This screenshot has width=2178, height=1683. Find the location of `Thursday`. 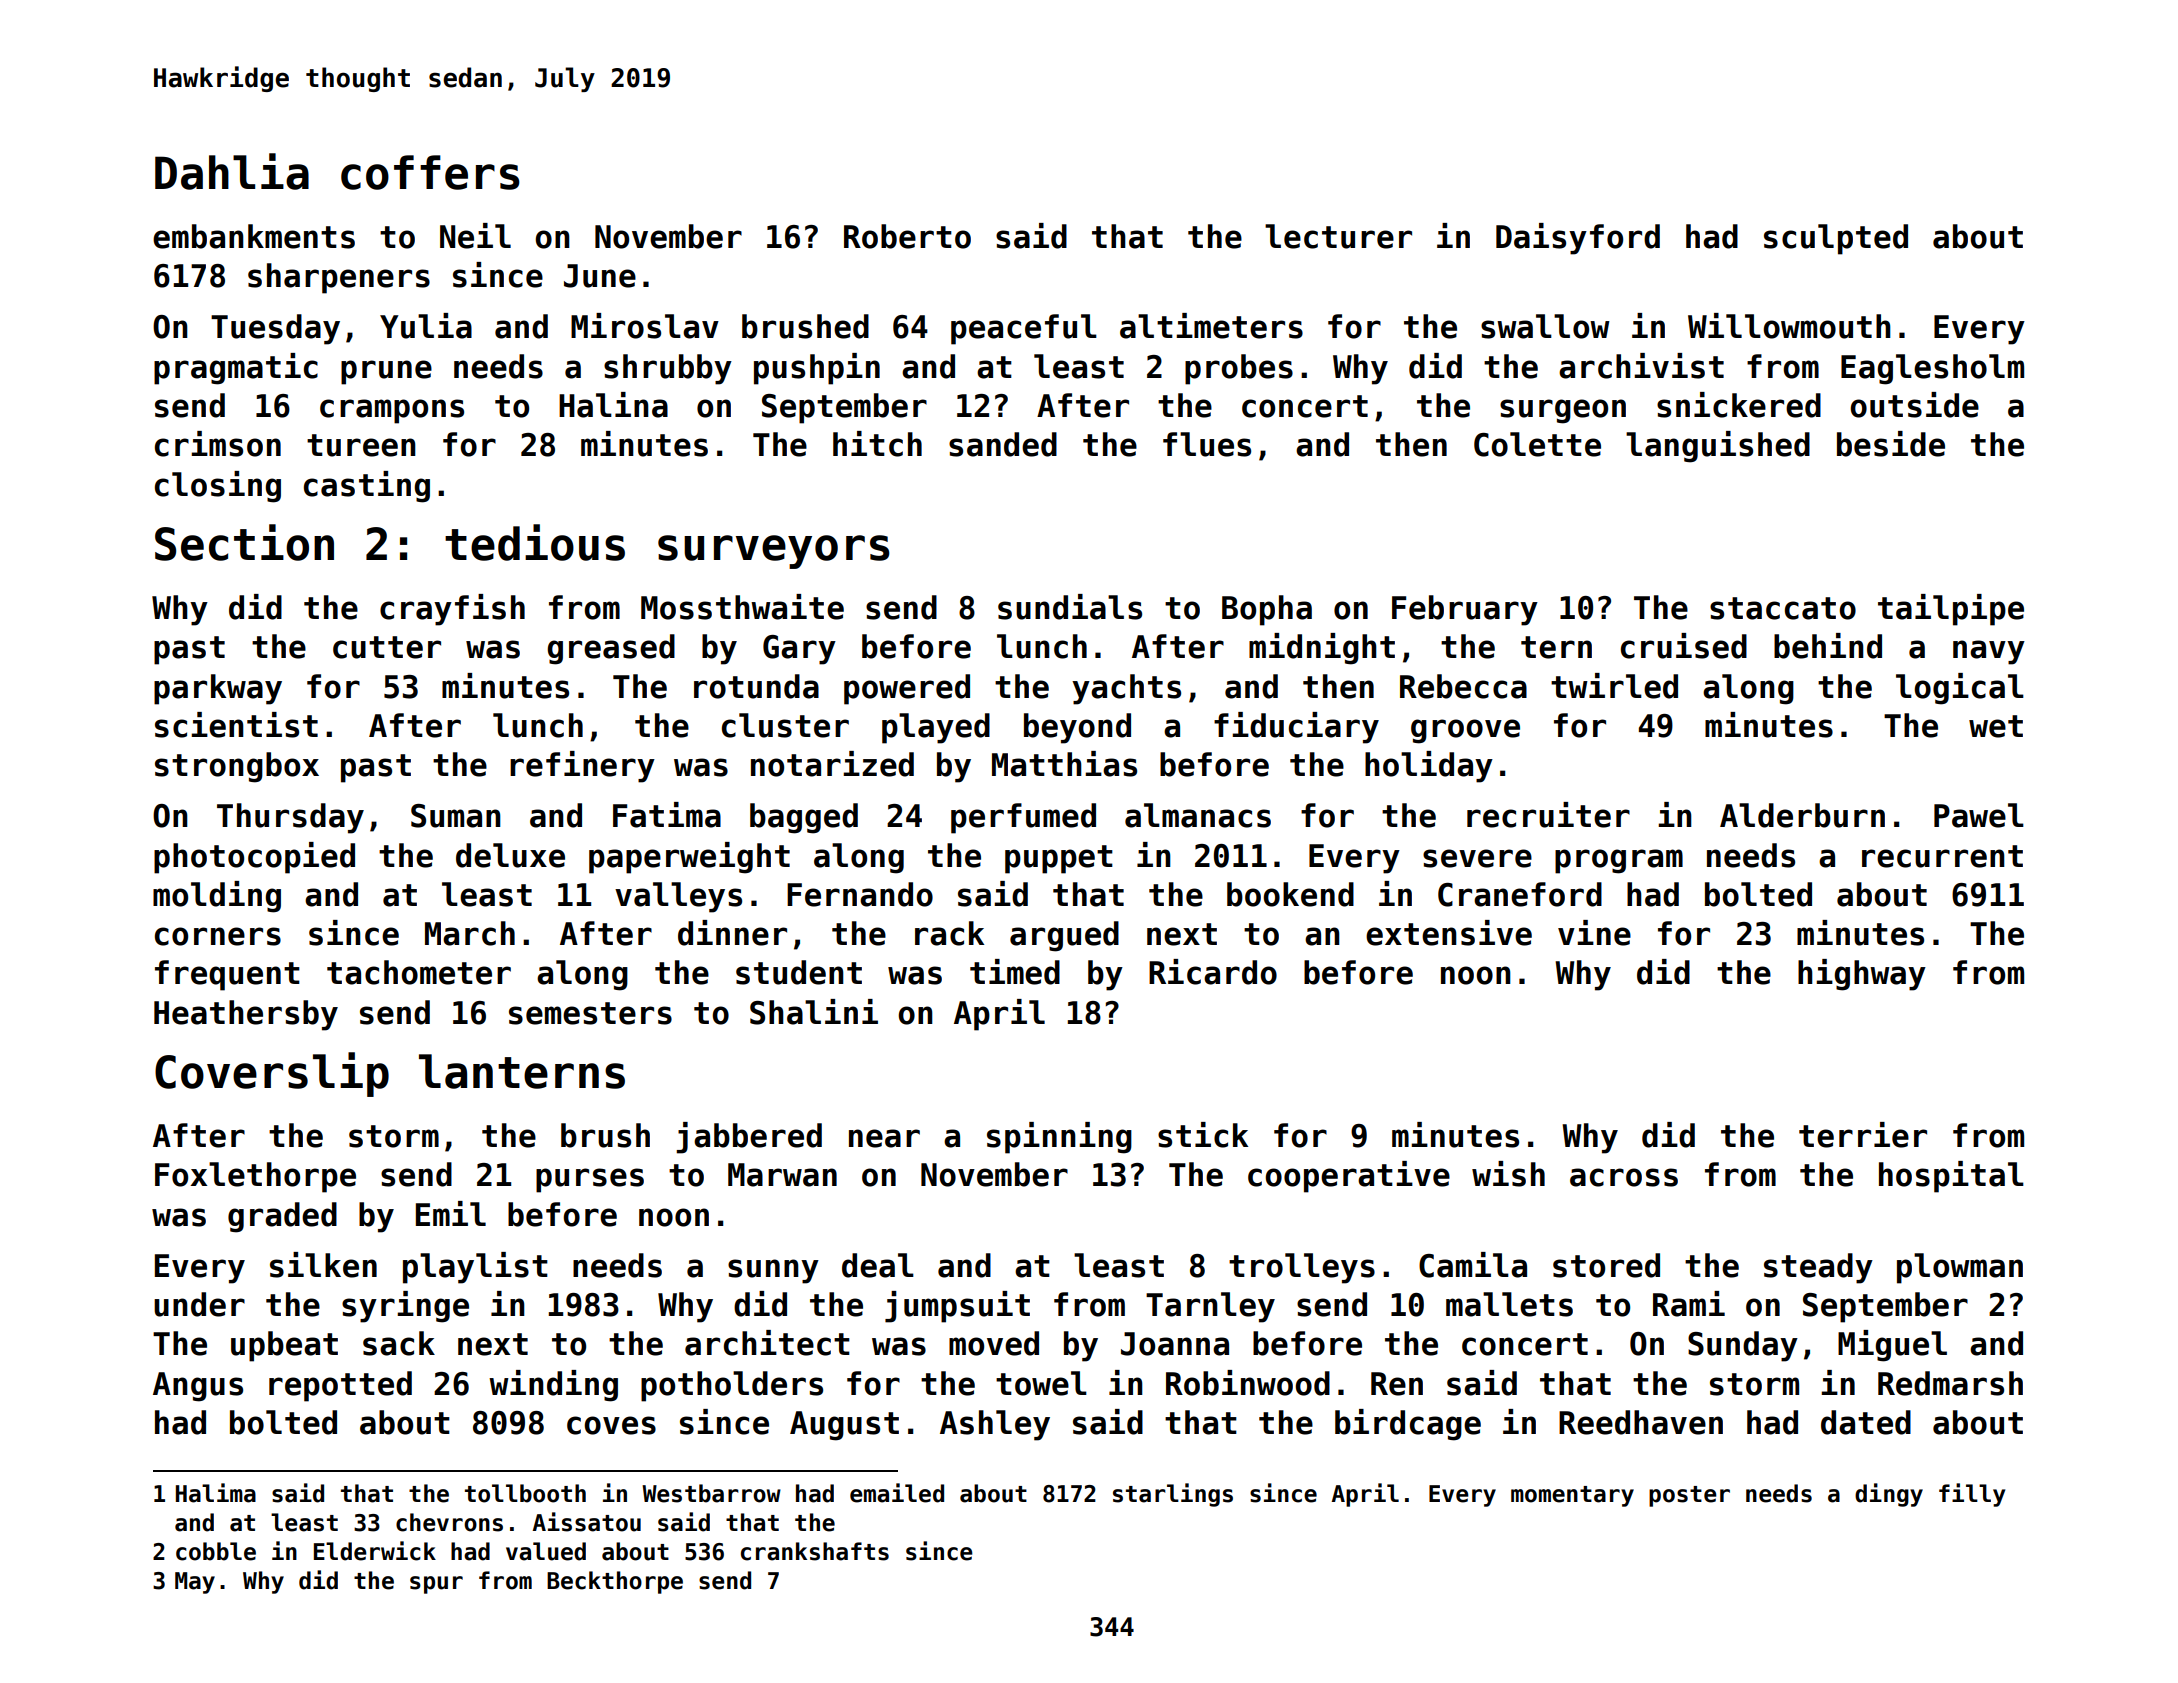

Thursday is located at coordinates (290, 818).
